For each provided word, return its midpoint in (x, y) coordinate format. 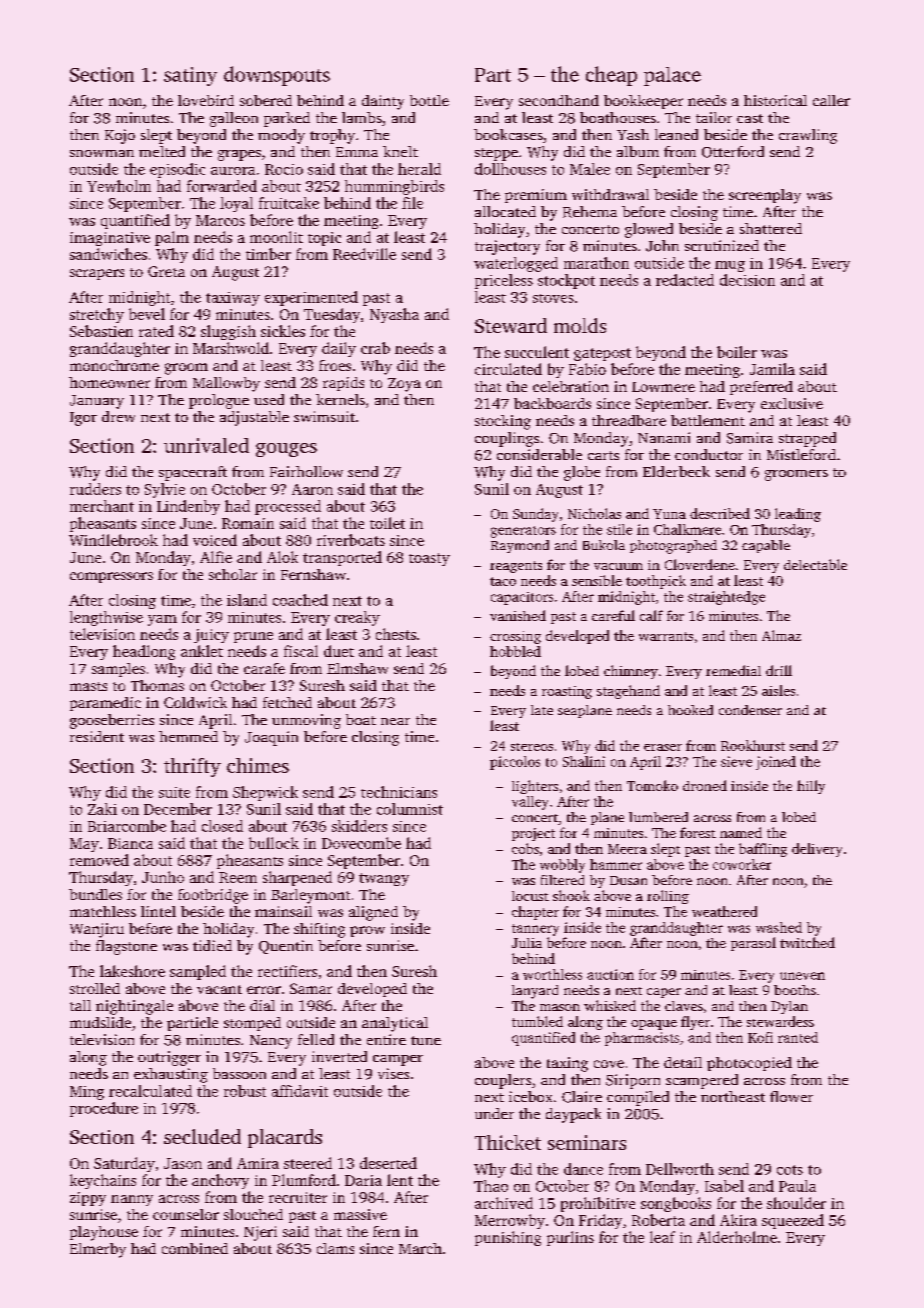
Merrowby (510, 1221)
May (84, 845)
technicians (399, 792)
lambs (362, 117)
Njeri (260, 1233)
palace (672, 76)
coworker (742, 864)
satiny (190, 76)
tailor (714, 117)
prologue (219, 401)
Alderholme (737, 1237)
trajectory (507, 247)
